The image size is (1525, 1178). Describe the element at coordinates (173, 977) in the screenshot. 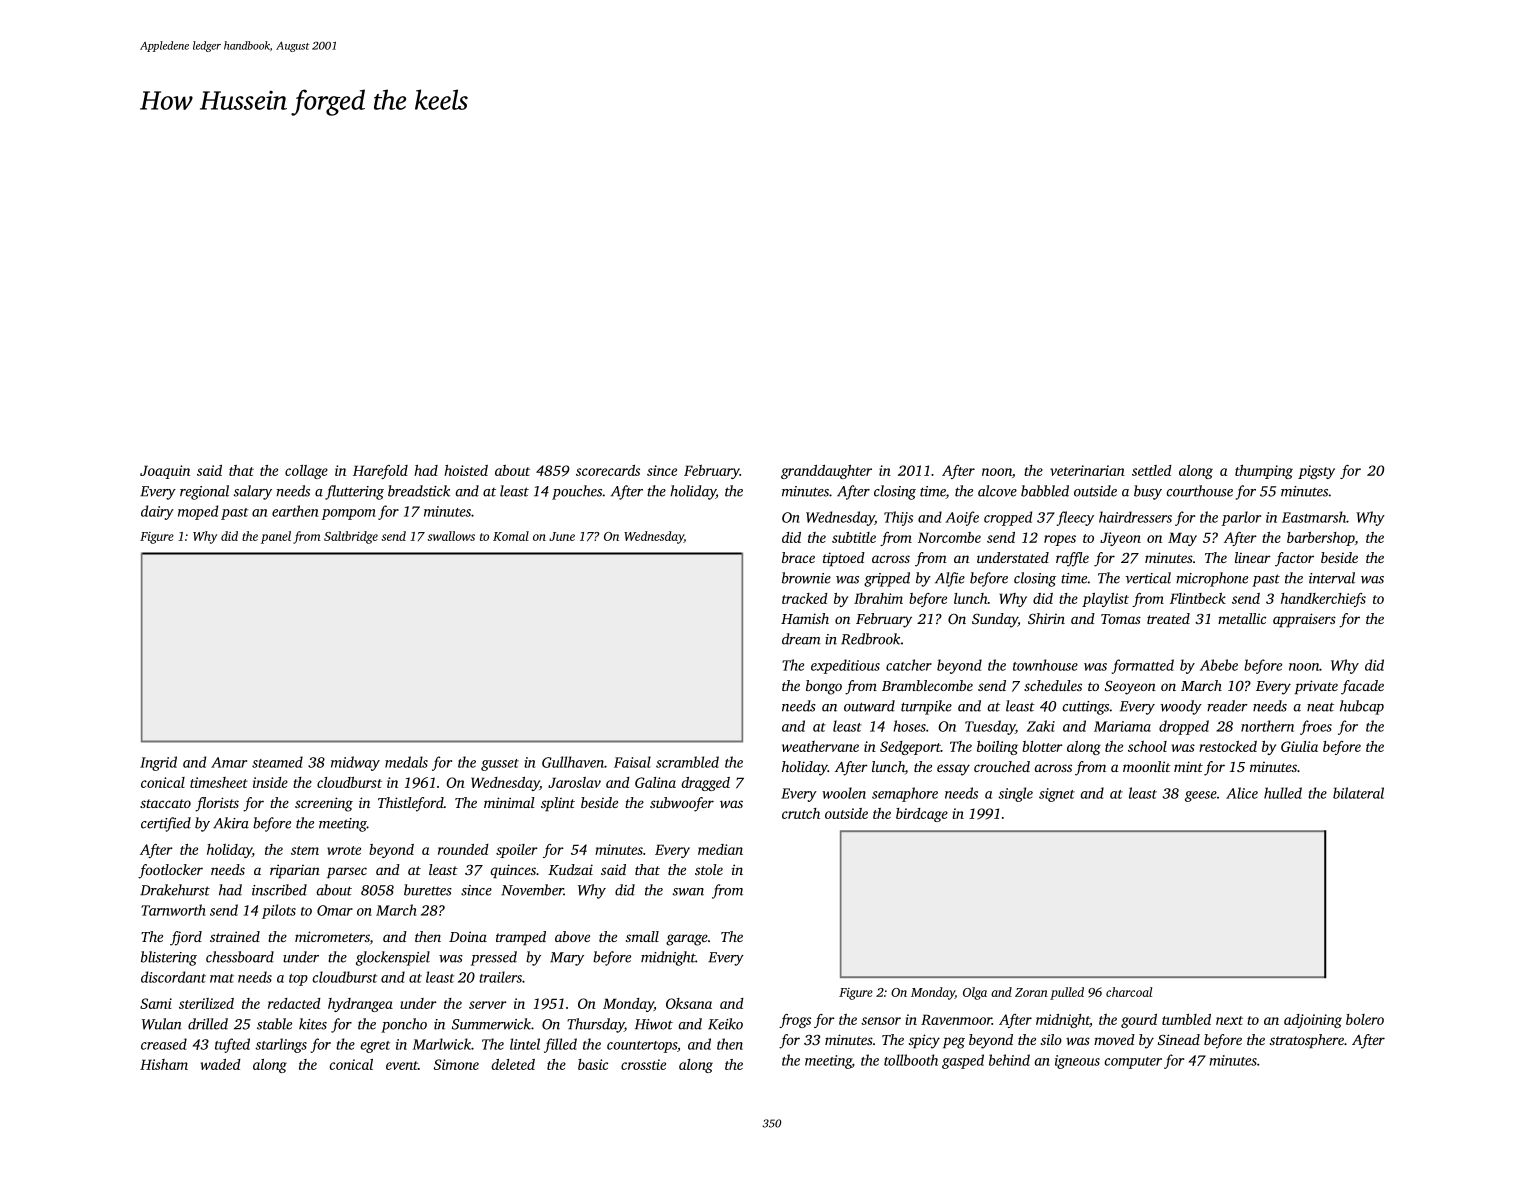

I see `discordant` at that location.
